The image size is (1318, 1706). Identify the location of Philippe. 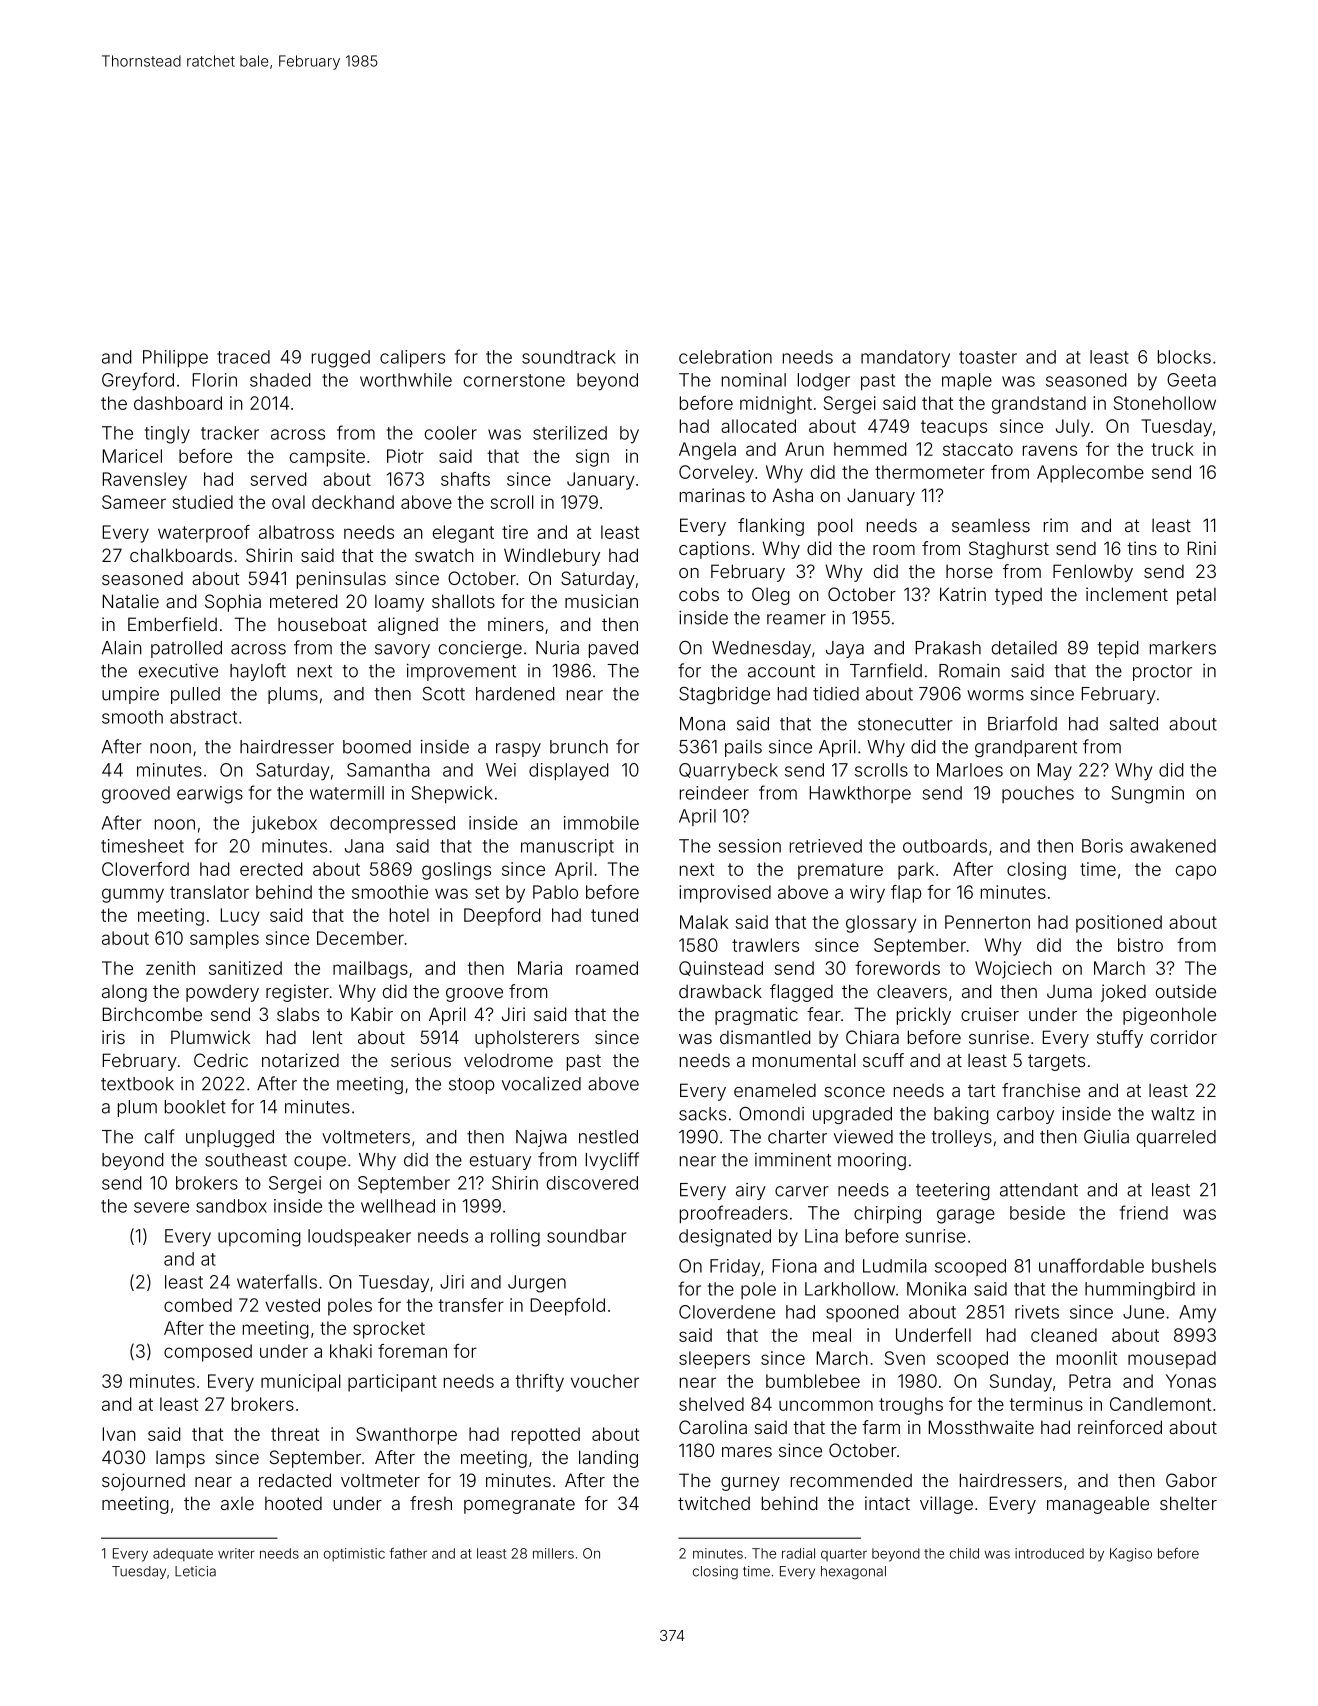
(175, 358).
